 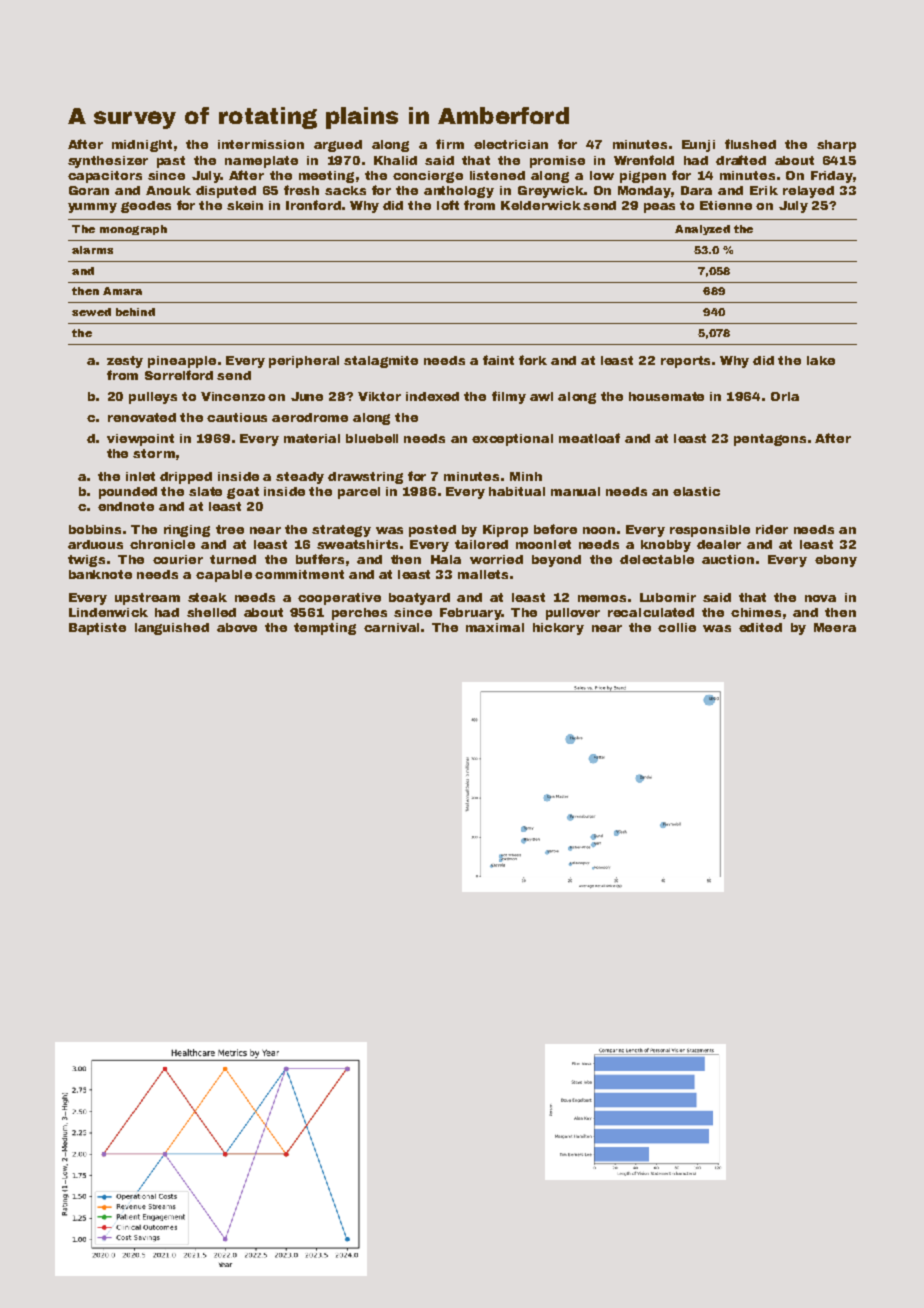 What do you see at coordinates (450, 144) in the image?
I see `firm` at bounding box center [450, 144].
